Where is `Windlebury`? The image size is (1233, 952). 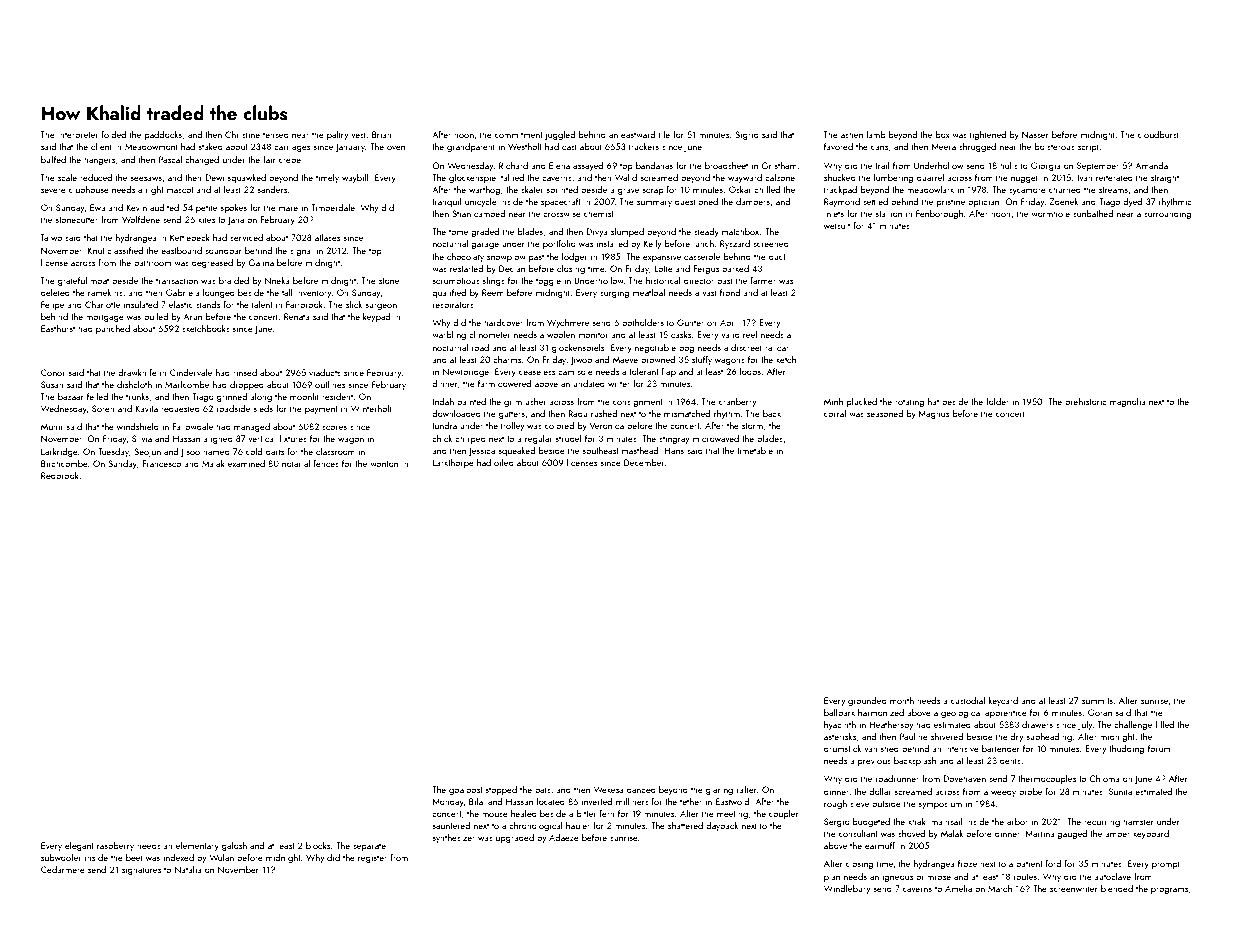
Windlebury is located at coordinates (847, 889).
